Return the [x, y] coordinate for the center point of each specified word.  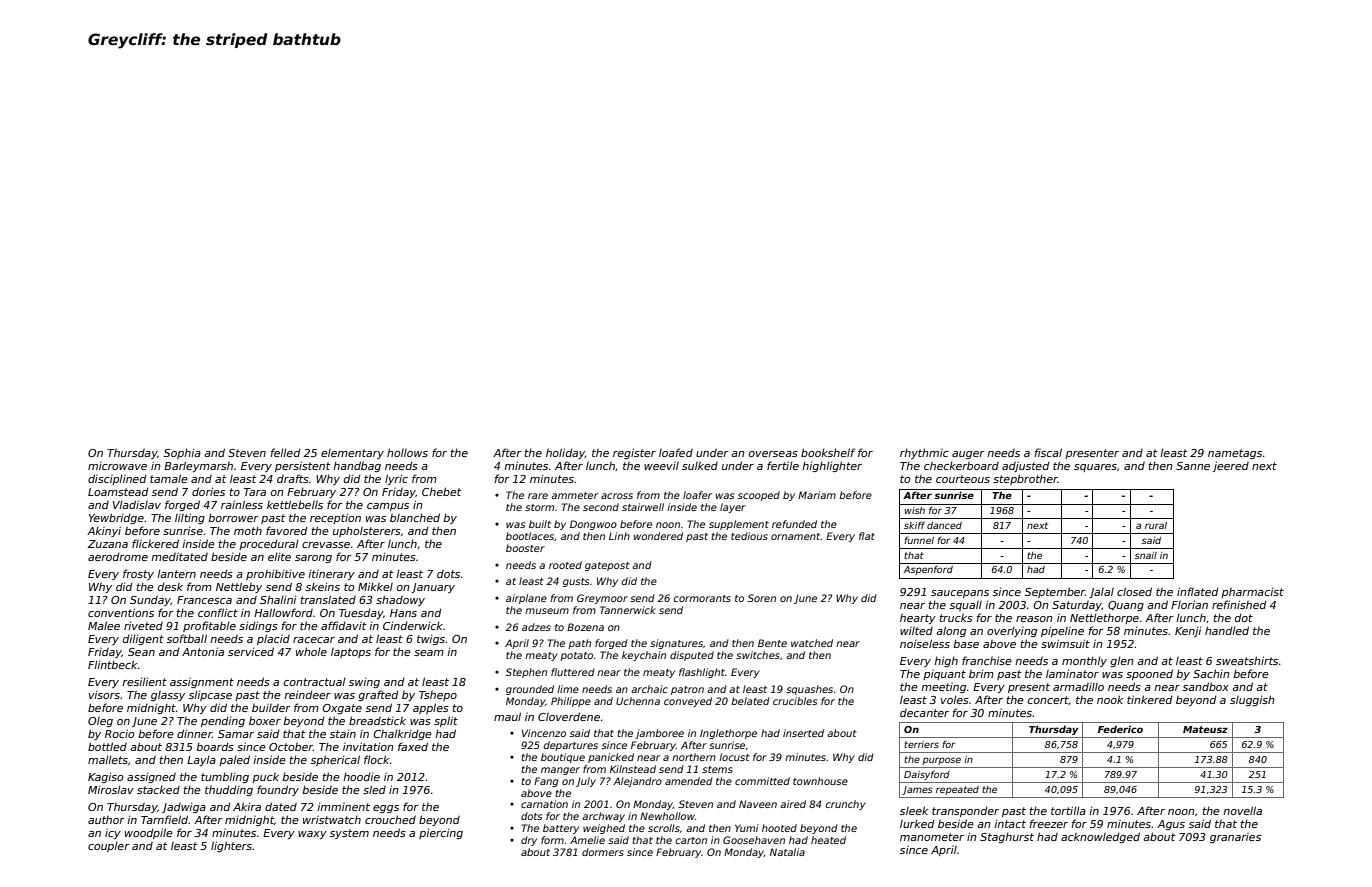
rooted [565, 565]
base [966, 643]
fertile [783, 465]
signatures [676, 644]
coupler [109, 846]
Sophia [182, 453]
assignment [202, 683]
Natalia [787, 852]
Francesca [204, 600]
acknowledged [1100, 837]
